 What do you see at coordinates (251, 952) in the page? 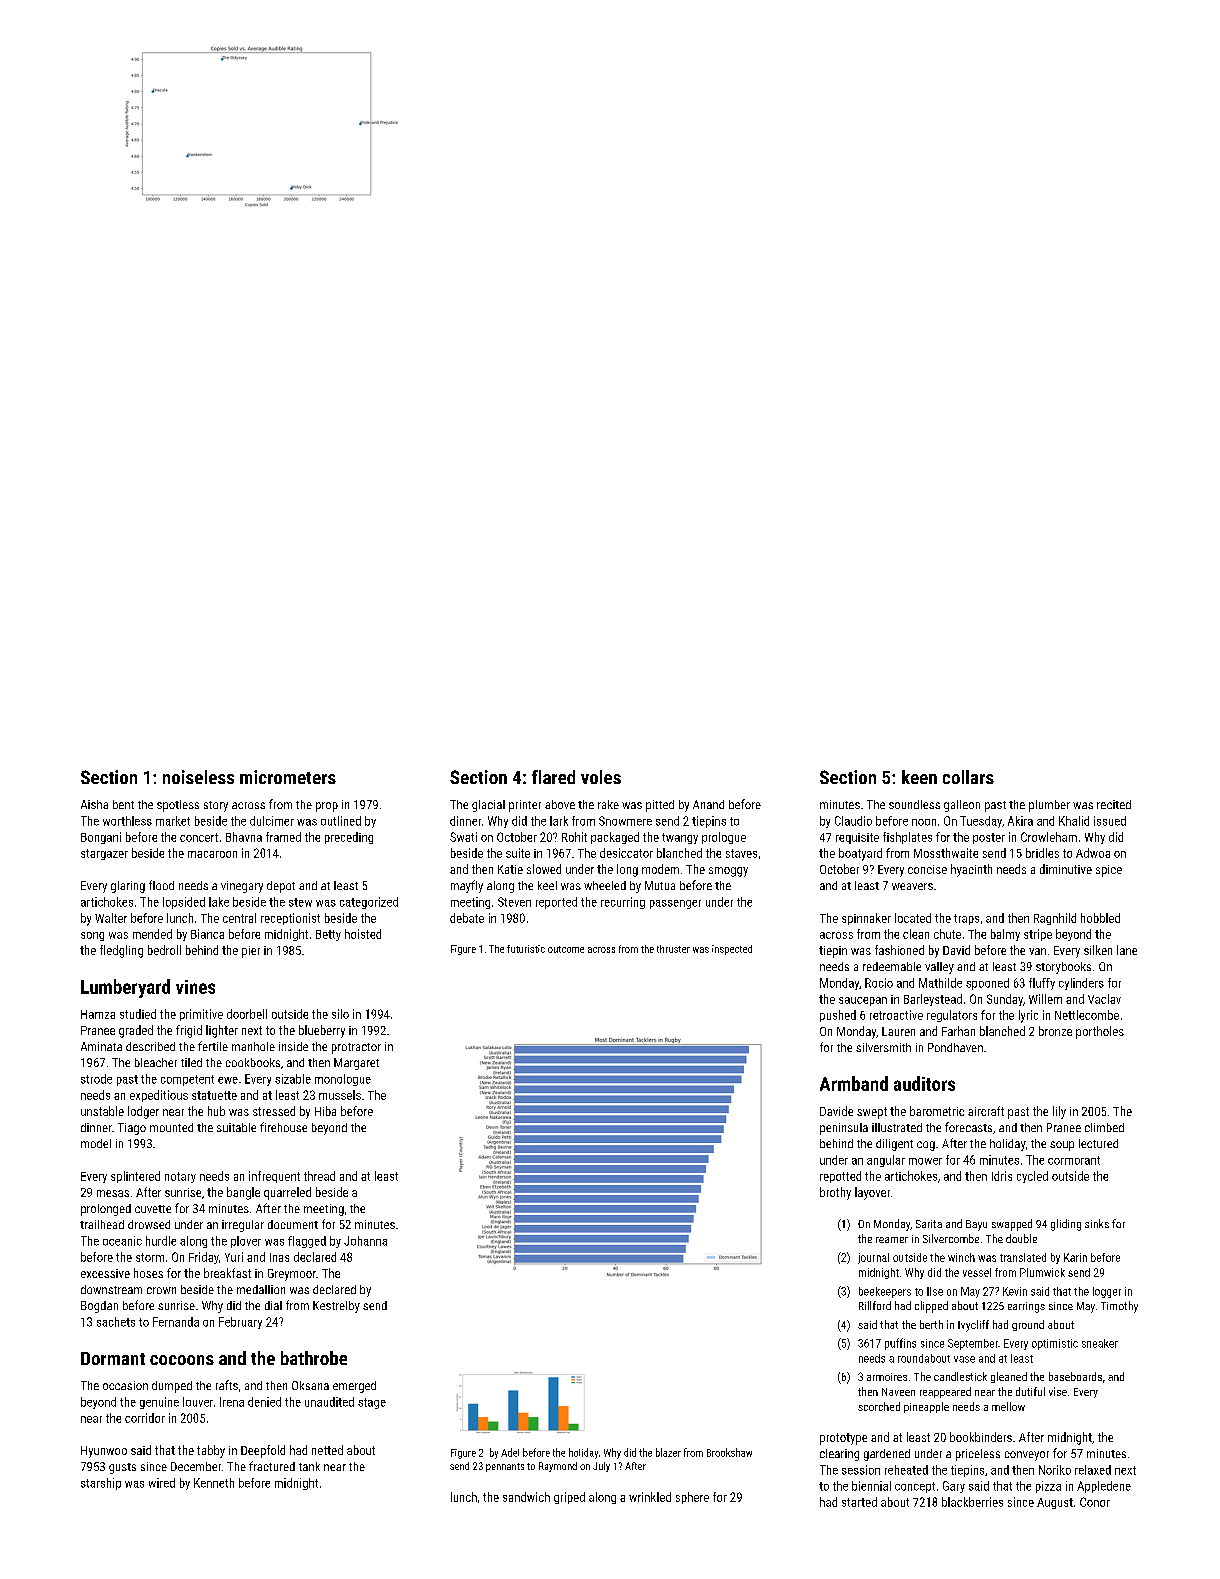
I see `pier` at bounding box center [251, 952].
